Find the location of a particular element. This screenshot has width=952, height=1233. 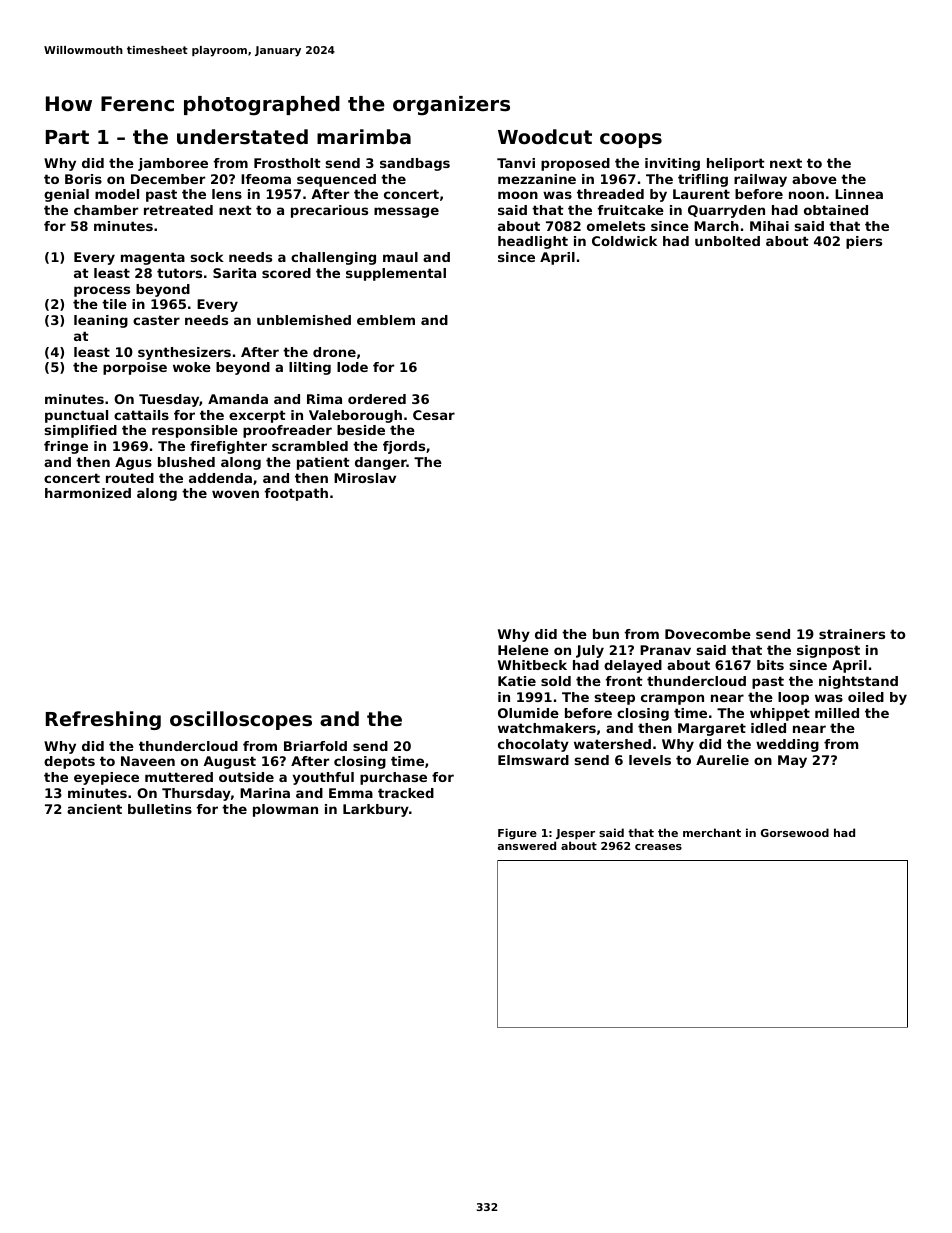

understated is located at coordinates (242, 136).
